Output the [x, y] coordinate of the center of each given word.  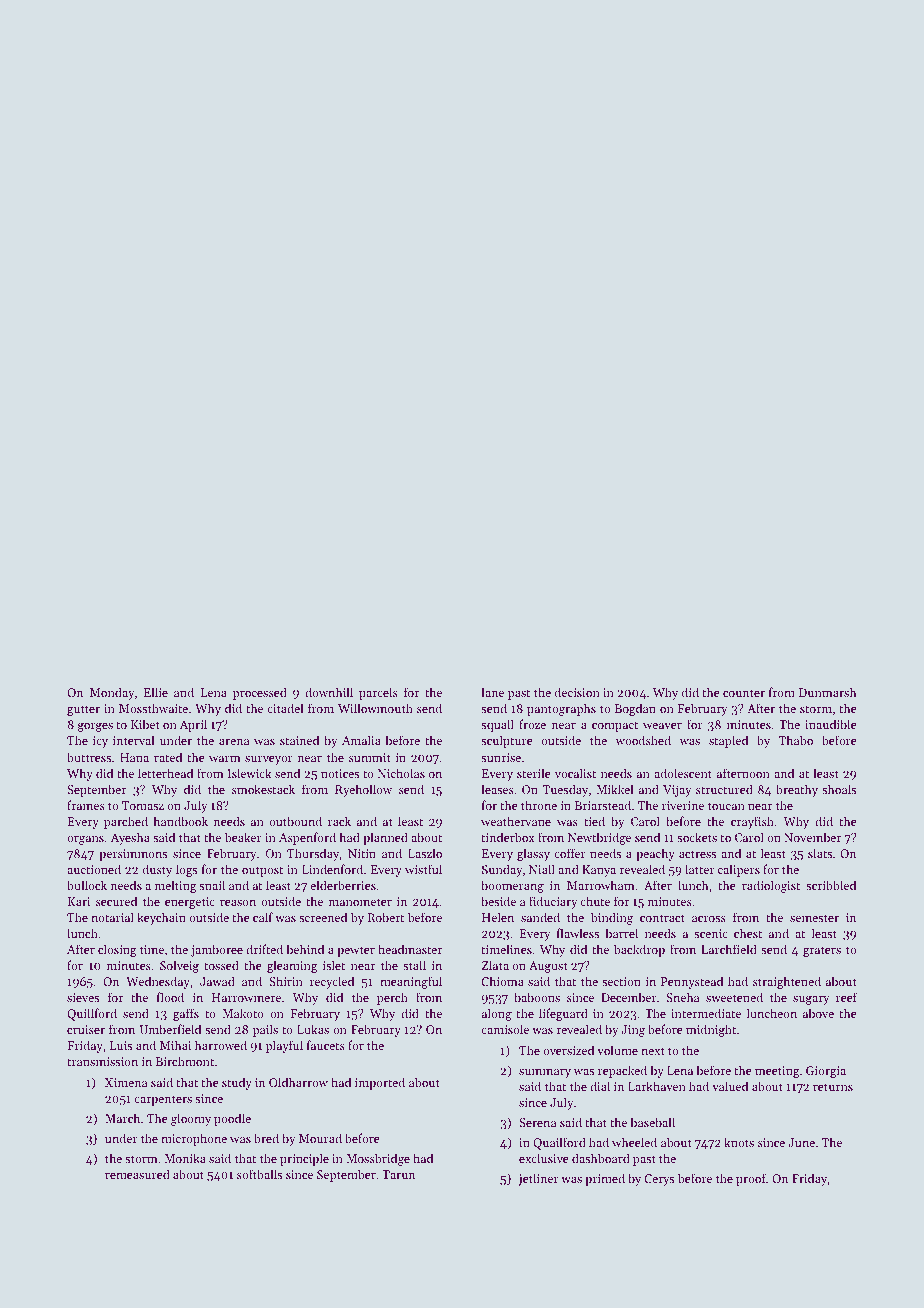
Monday [112, 693]
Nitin [362, 853]
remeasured [137, 1174]
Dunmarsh [827, 692]
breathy [797, 790]
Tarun [398, 1174]
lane [492, 692]
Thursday [313, 854]
